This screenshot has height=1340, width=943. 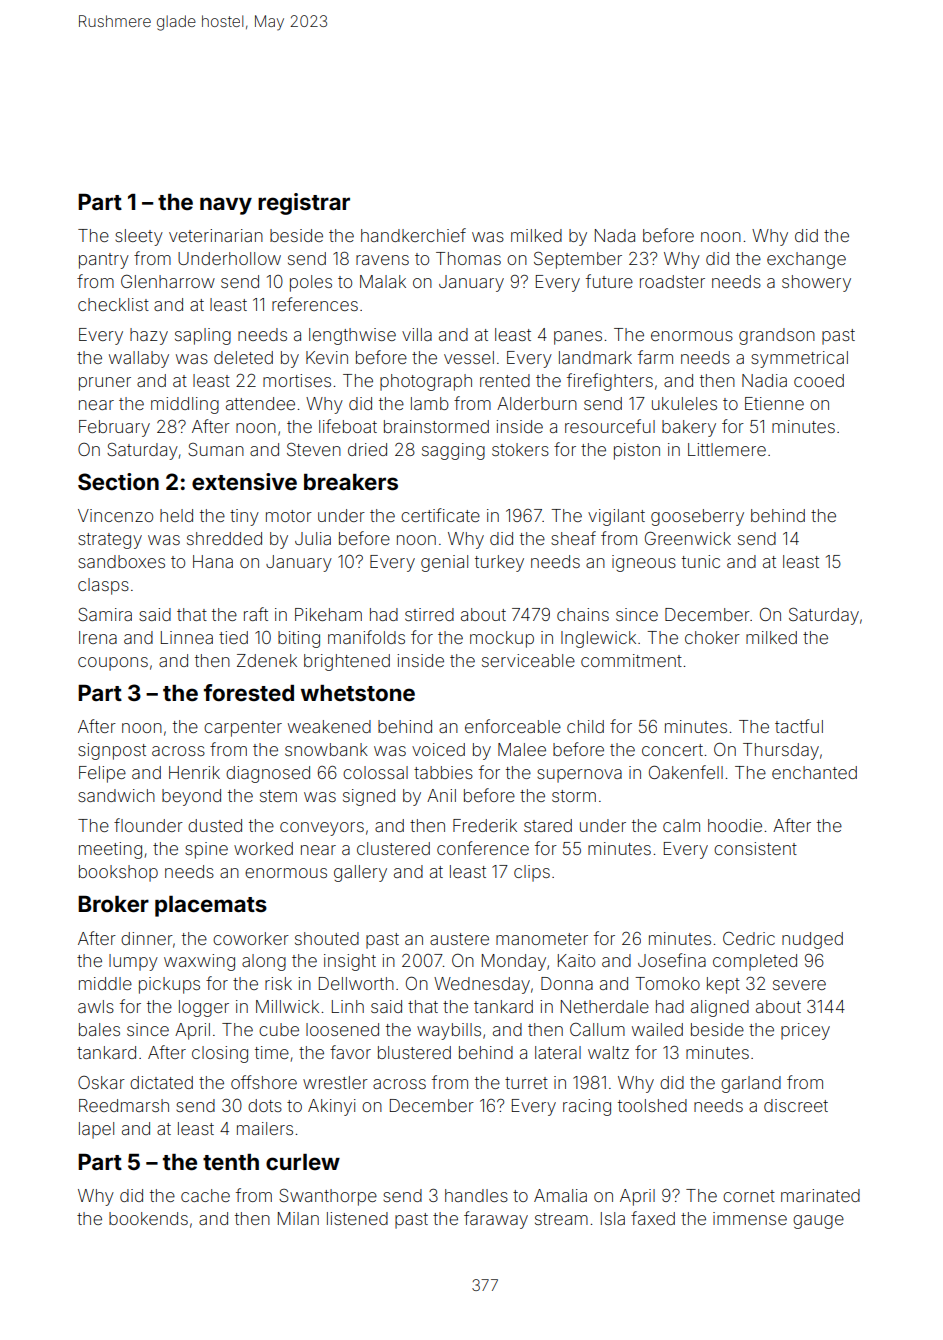 I want to click on Pikeham, so click(x=328, y=614).
